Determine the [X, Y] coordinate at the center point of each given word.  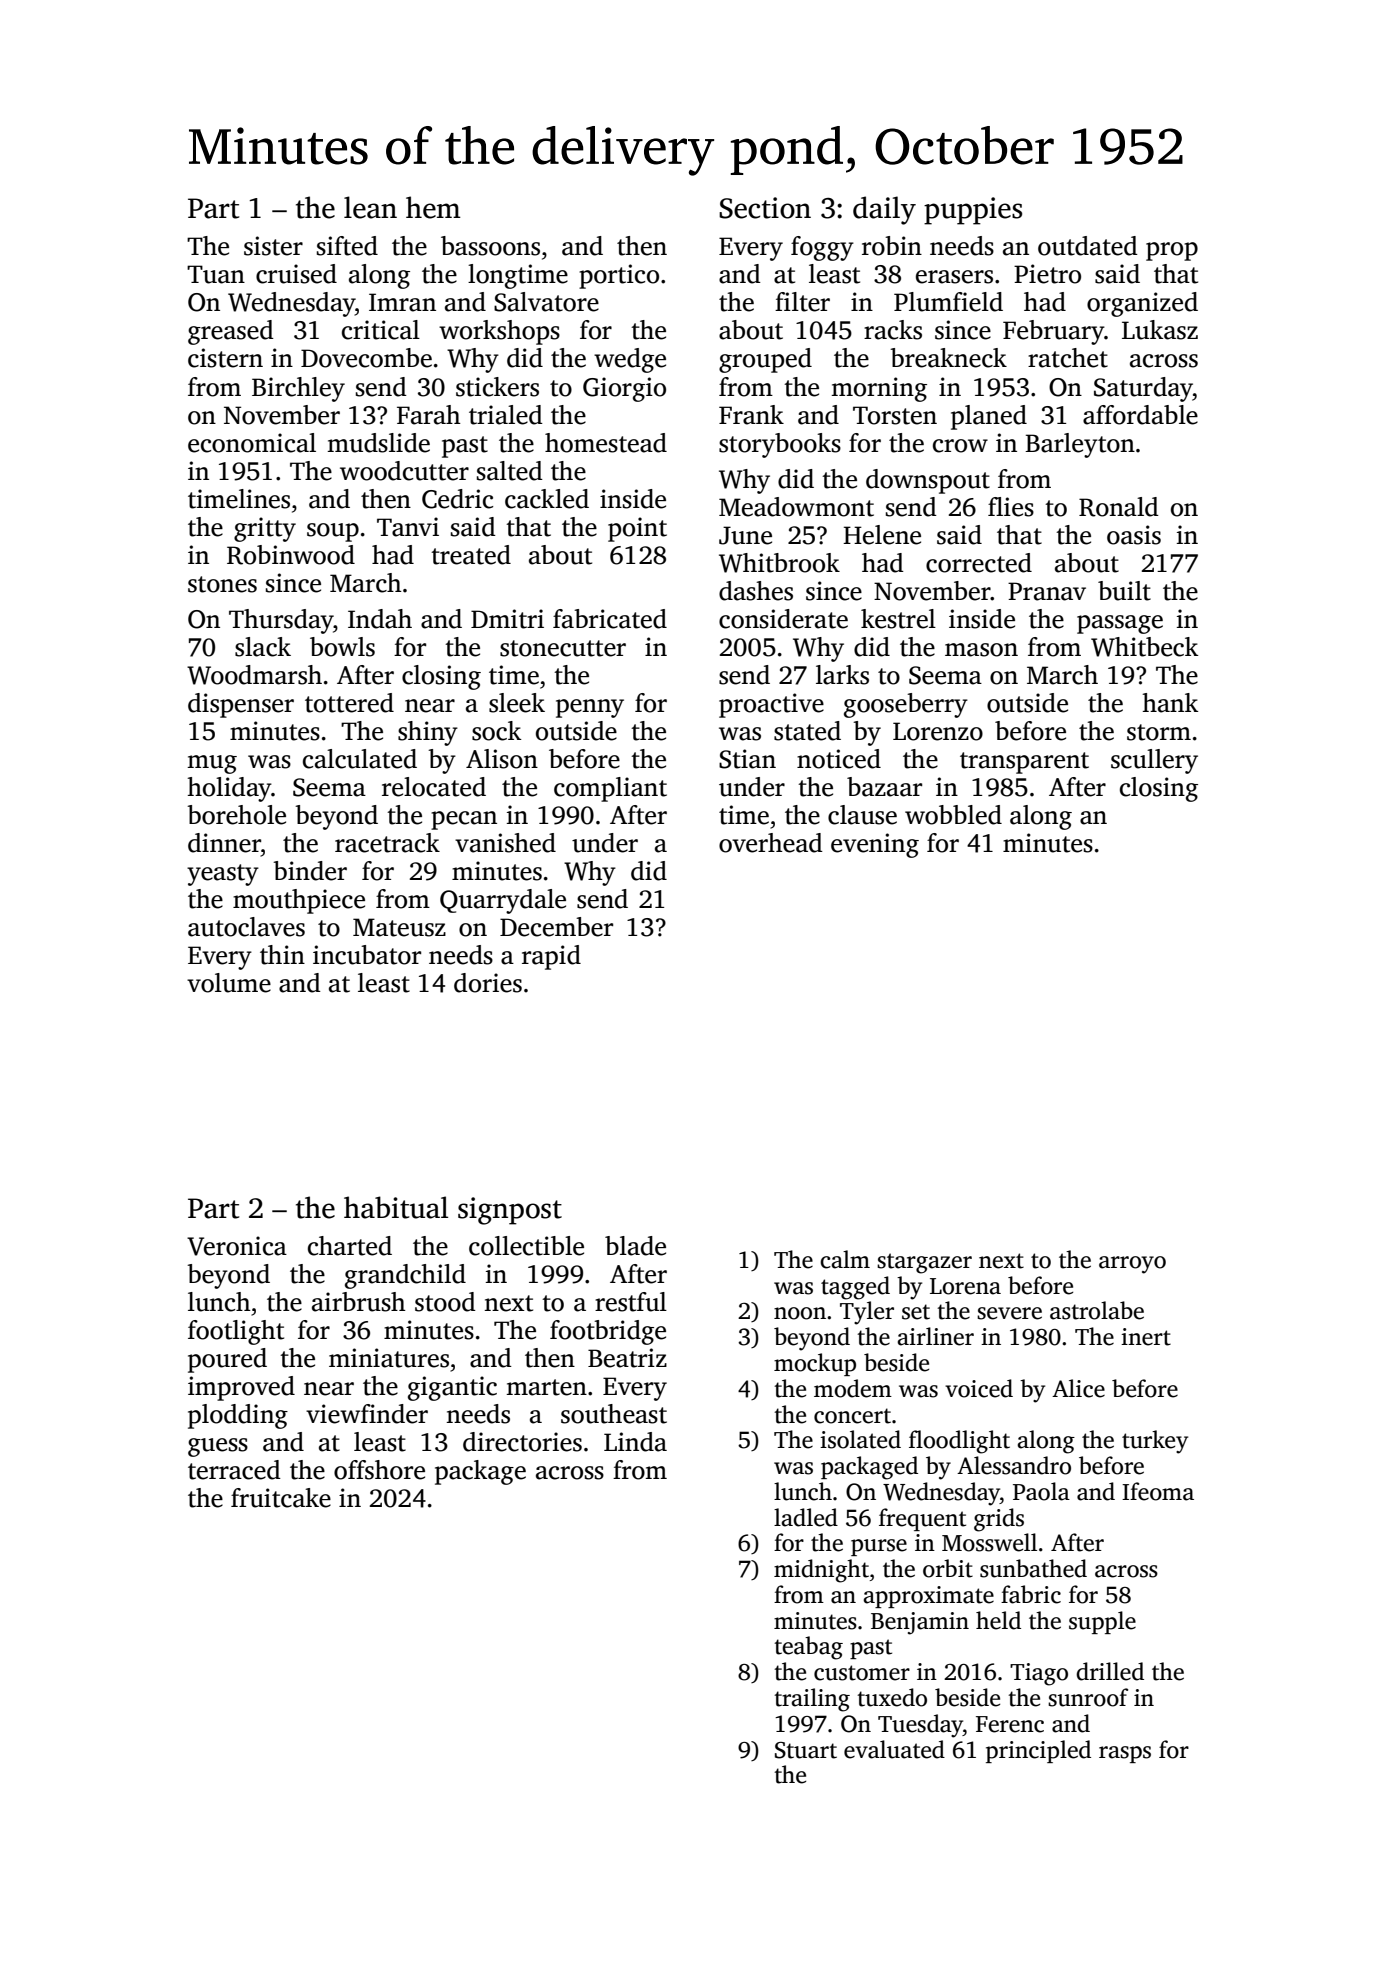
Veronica [237, 1246]
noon [800, 1313]
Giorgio [624, 389]
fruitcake [281, 1498]
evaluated [894, 1749]
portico [619, 276]
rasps [1125, 1754]
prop [1172, 251]
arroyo [1132, 1265]
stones [222, 584]
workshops [499, 332]
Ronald [1119, 507]
